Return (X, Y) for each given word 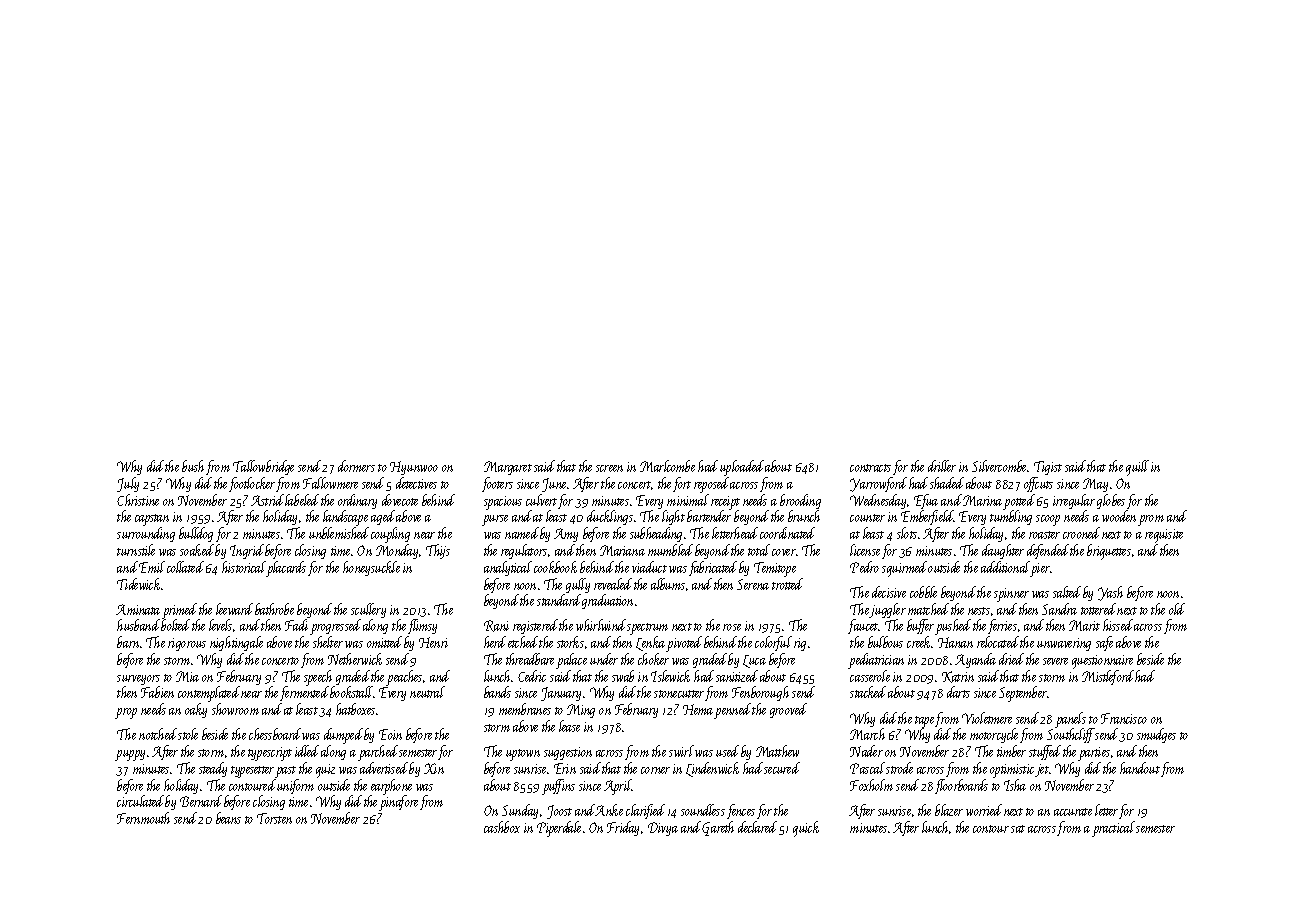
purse (495, 520)
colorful (773, 643)
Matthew (777, 751)
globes (1111, 501)
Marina (982, 500)
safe (1104, 643)
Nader (866, 751)
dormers (356, 466)
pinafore (398, 803)
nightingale (236, 643)
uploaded (742, 468)
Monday (397, 551)
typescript (270, 754)
